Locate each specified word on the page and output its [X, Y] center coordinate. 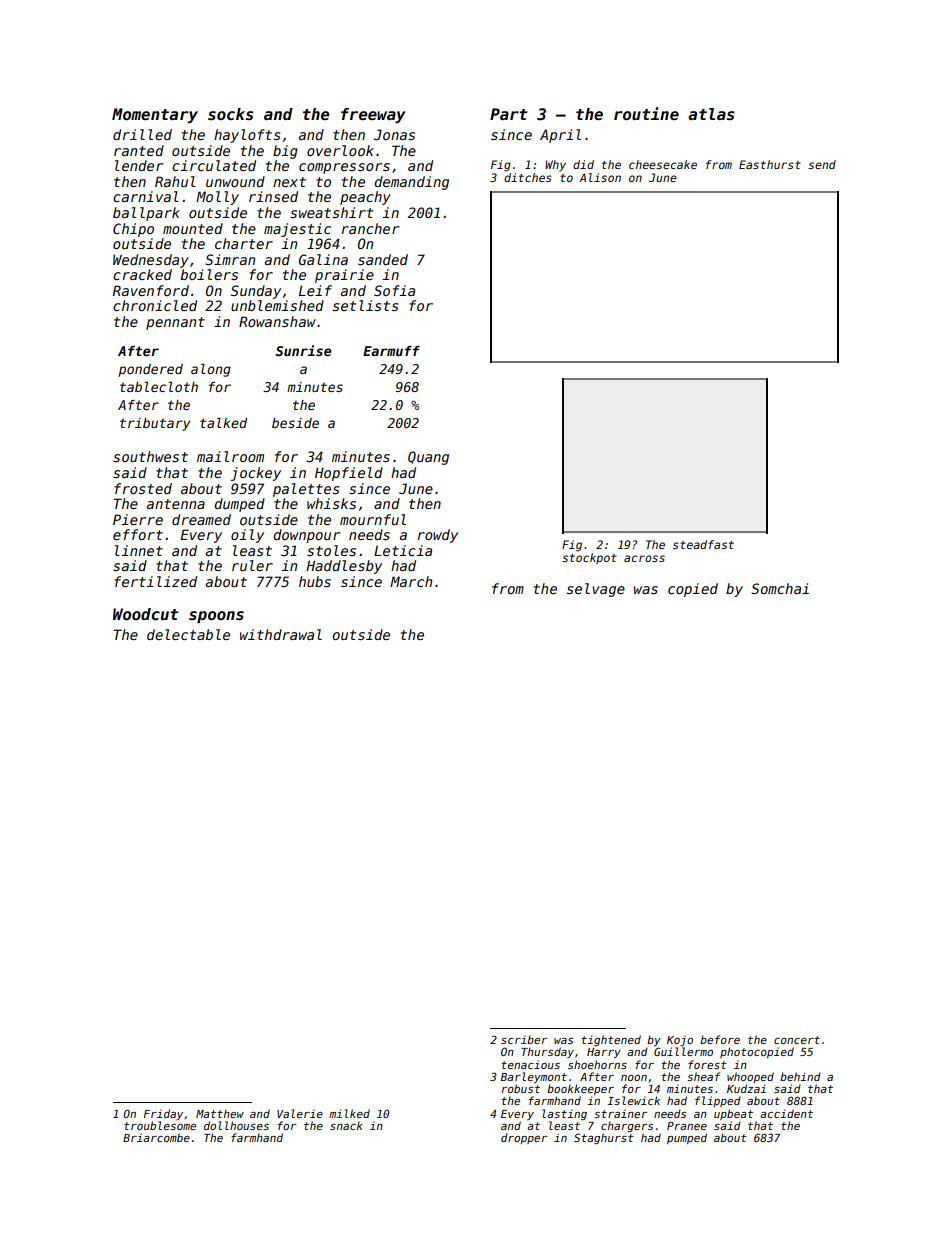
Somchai [780, 588]
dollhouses [236, 1125]
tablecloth [159, 387]
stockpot [589, 558]
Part [508, 114]
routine [646, 114]
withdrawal [281, 634]
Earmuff [391, 351]
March [411, 581]
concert [797, 1040]
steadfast [703, 544]
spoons [216, 617]
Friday [163, 1114]
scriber [524, 1039]
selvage [596, 590]
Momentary [155, 115]
